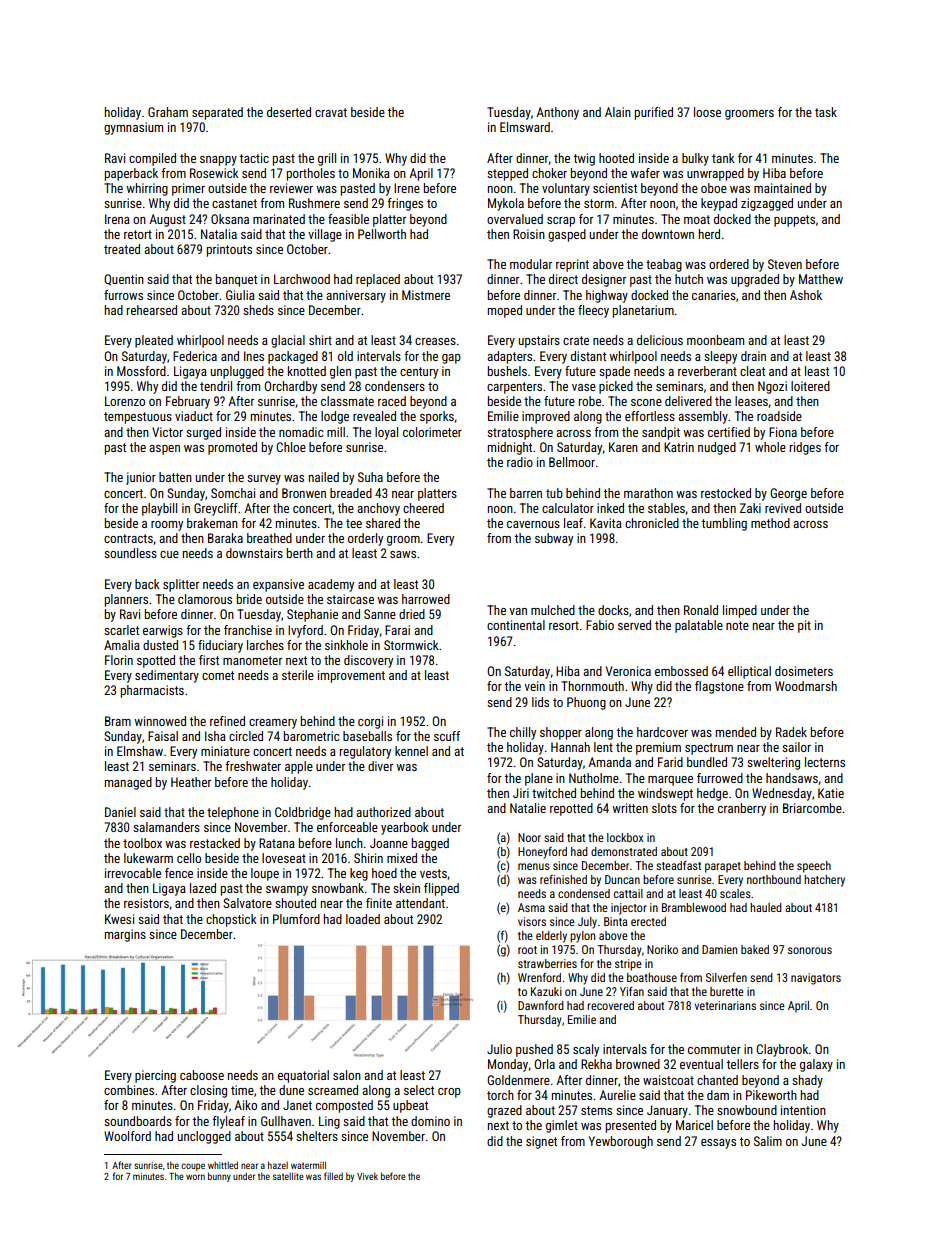 The height and width of the screenshot is (1233, 952). I want to click on chopstick, so click(231, 920).
